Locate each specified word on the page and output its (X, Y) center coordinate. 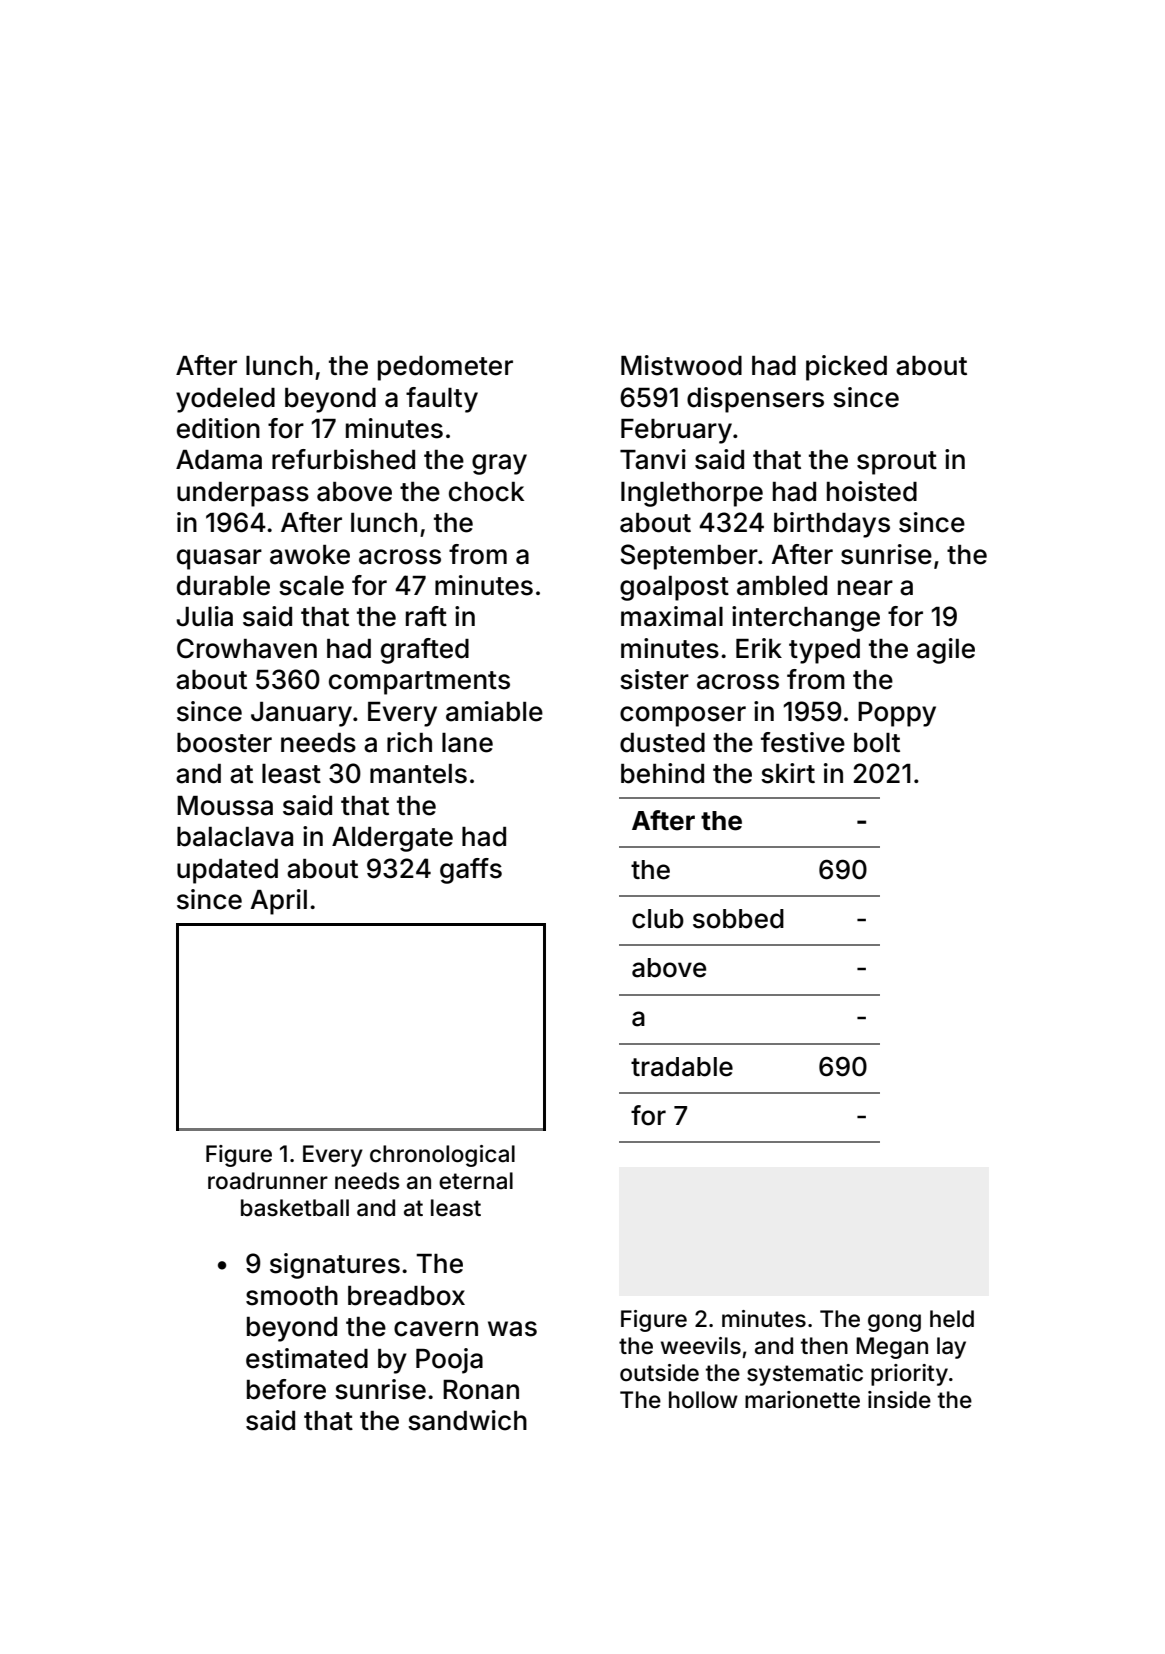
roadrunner (268, 1181)
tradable (682, 1067)
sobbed (738, 919)
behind (662, 773)
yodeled (225, 400)
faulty (442, 400)
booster (224, 743)
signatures (335, 1266)
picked (846, 368)
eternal (476, 1181)
